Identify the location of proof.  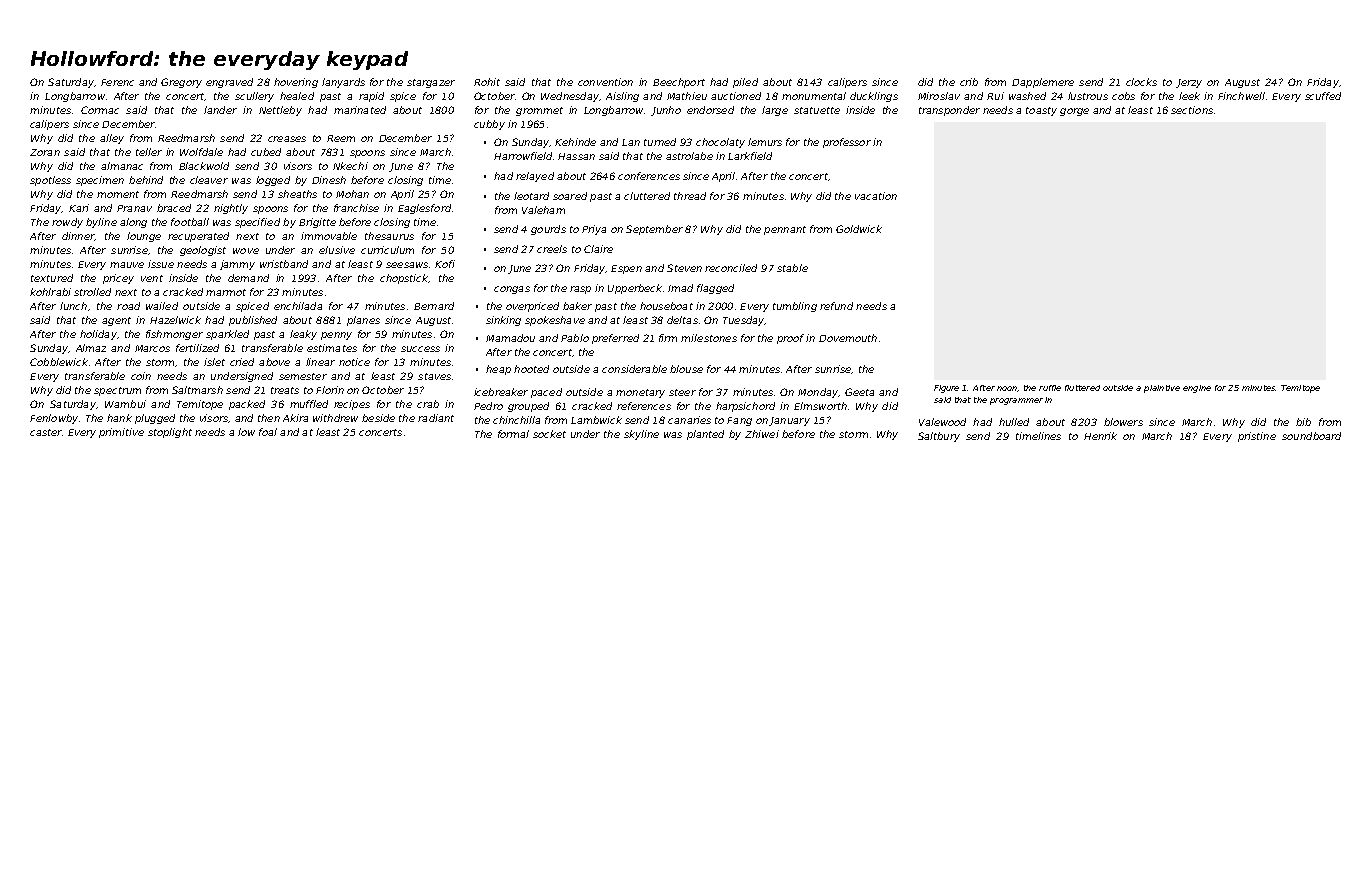
(790, 339).
